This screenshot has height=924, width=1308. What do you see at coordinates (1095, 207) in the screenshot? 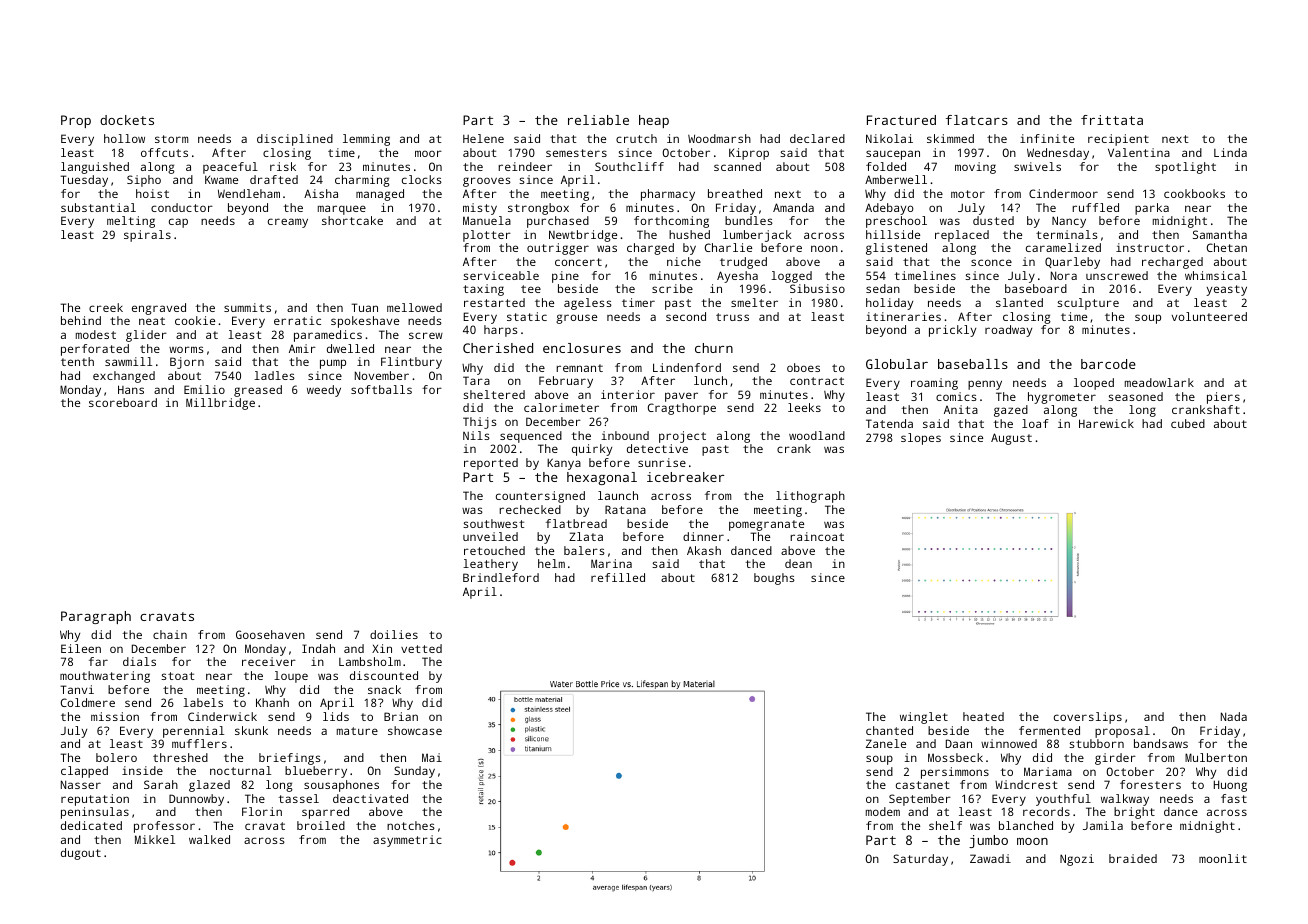
I see `ruffled` at bounding box center [1095, 207].
